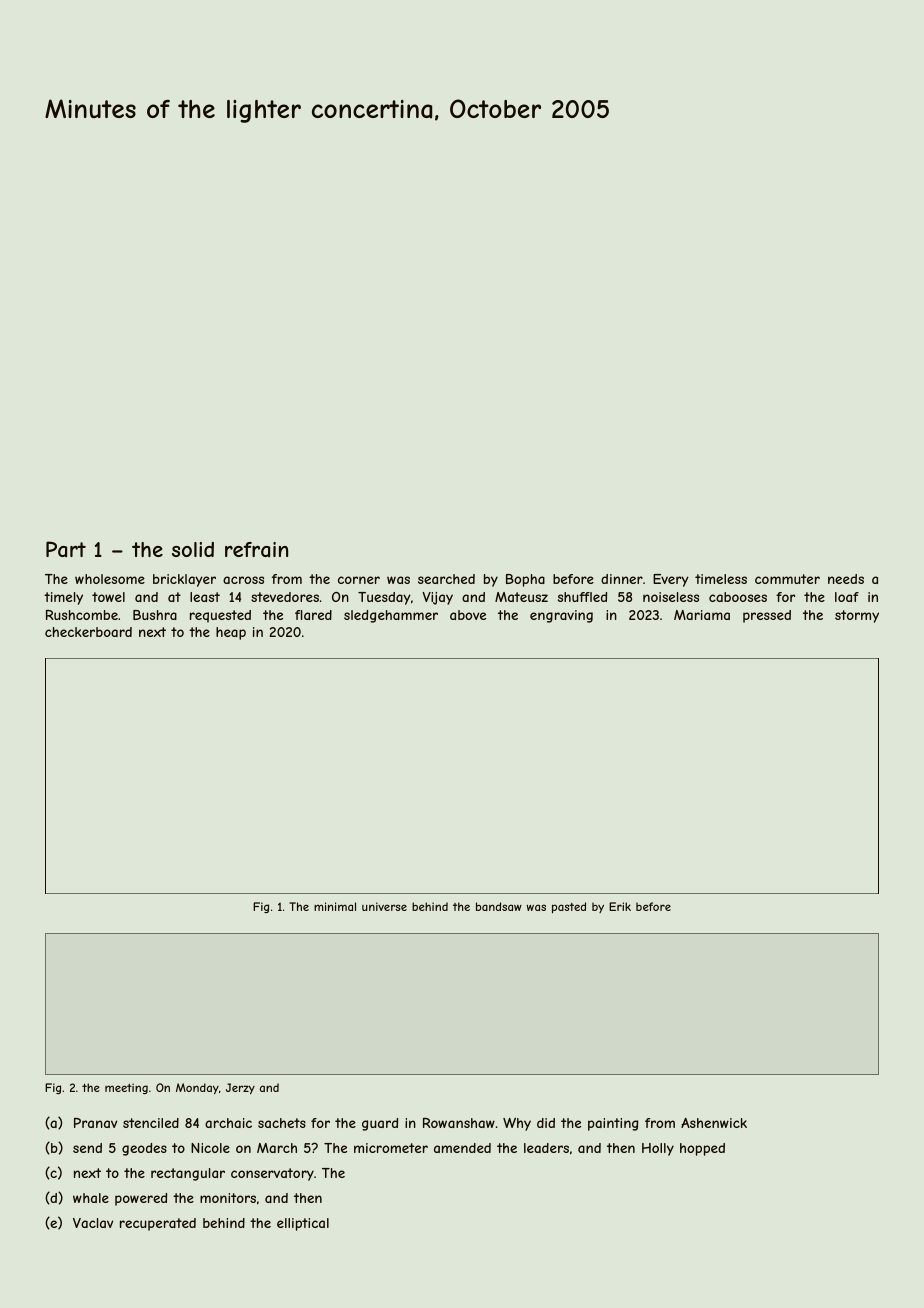 The image size is (924, 1308). I want to click on heap, so click(231, 633).
